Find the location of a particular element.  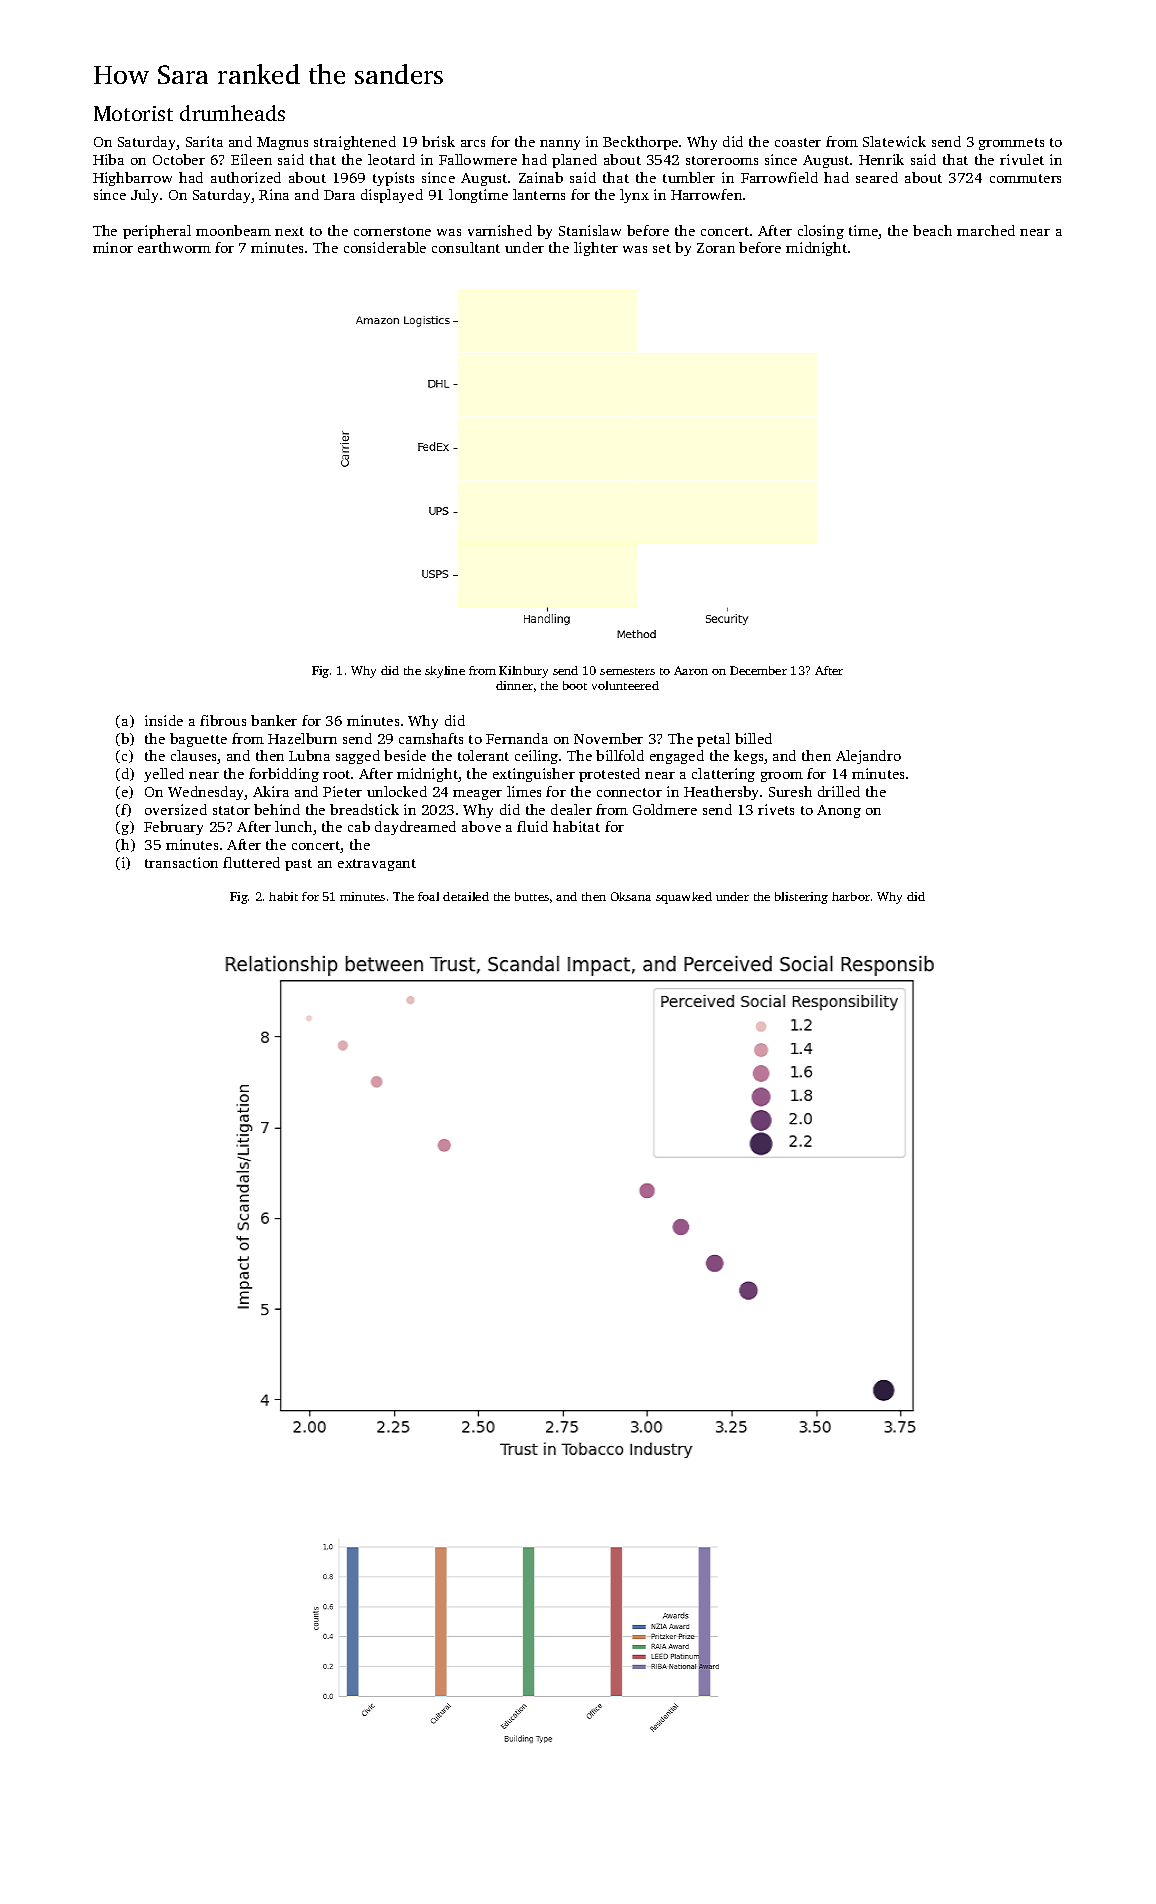

transaction is located at coordinates (181, 862).
